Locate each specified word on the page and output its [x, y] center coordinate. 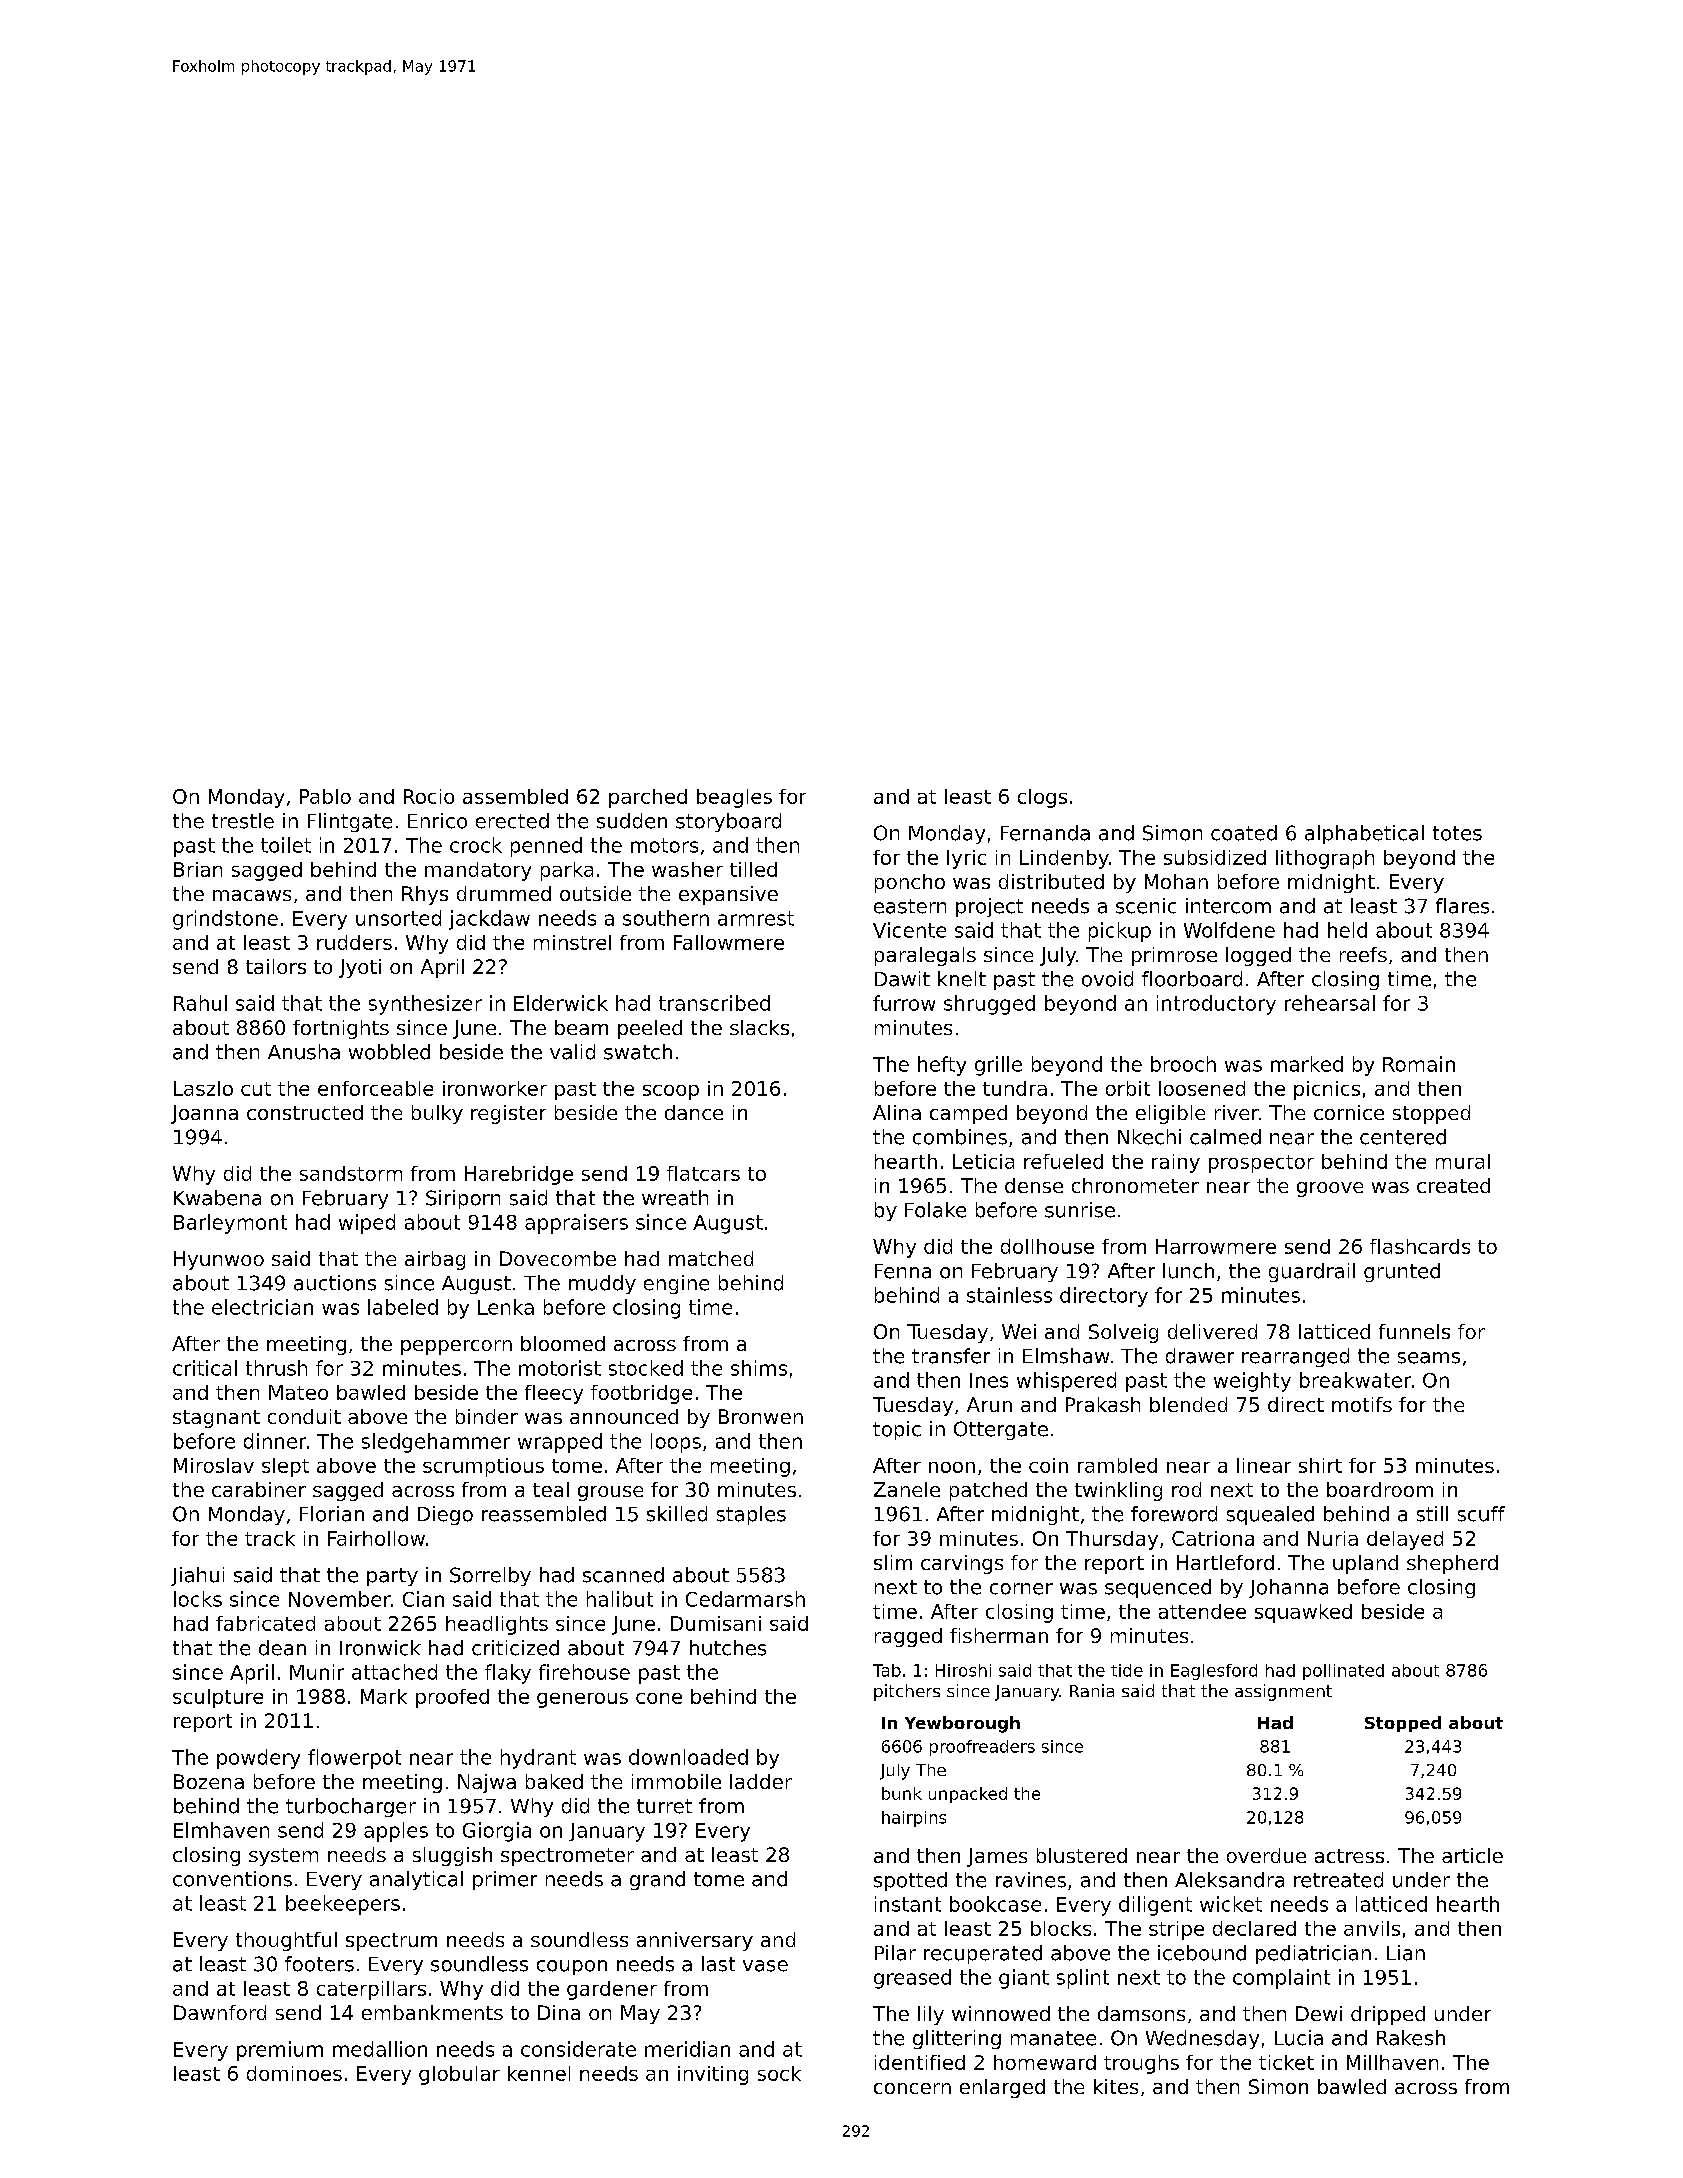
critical [205, 1368]
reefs [1363, 954]
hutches [728, 1648]
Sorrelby [490, 1576]
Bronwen [761, 1416]
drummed [504, 893]
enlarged [1002, 2088]
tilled [753, 869]
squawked [1303, 1613]
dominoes [294, 2073]
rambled [1117, 1465]
